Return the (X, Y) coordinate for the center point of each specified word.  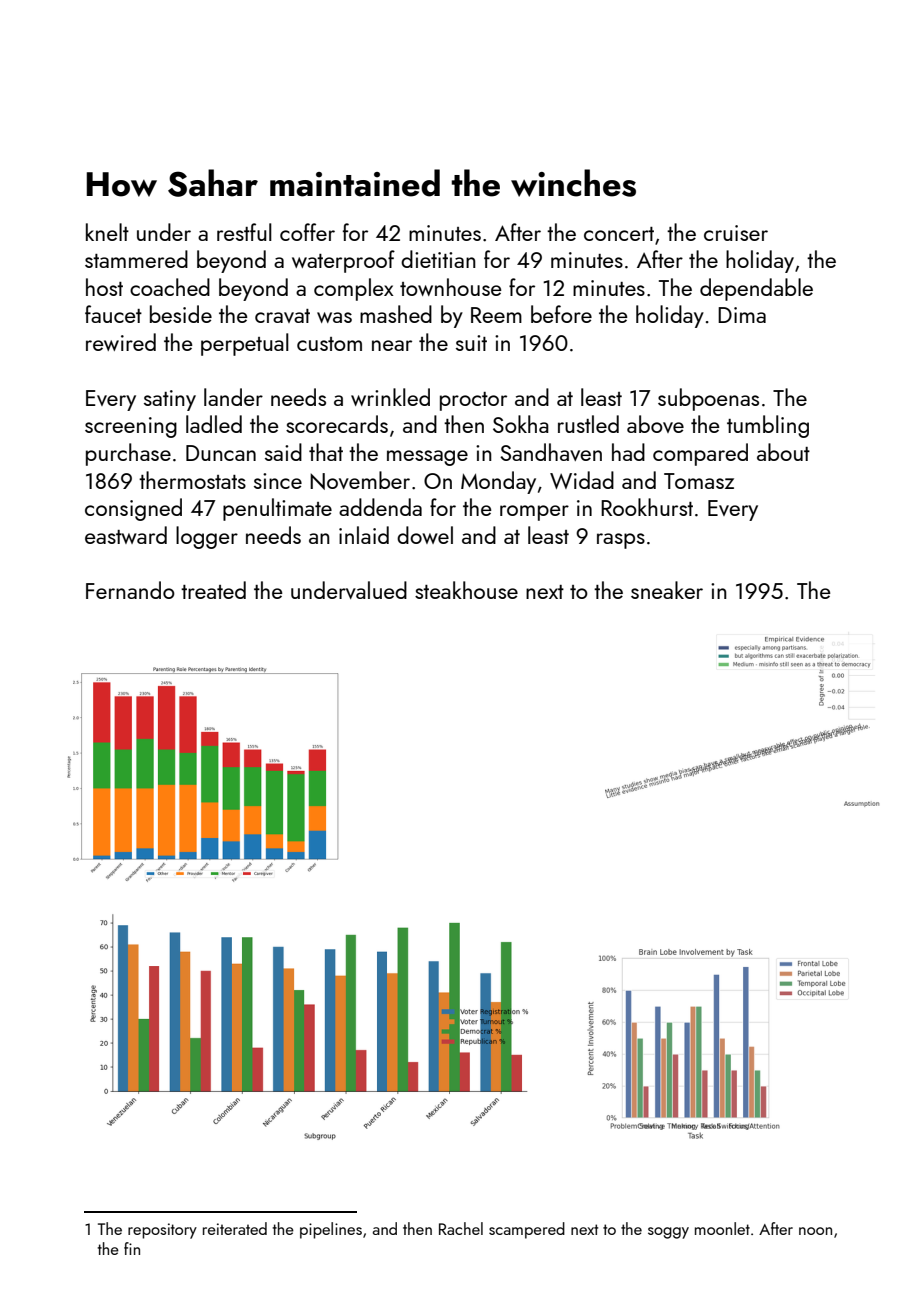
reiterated (235, 1228)
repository (162, 1231)
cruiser (736, 233)
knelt (107, 232)
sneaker (667, 590)
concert (619, 234)
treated (213, 590)
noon (815, 1231)
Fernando (130, 590)
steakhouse (466, 590)
